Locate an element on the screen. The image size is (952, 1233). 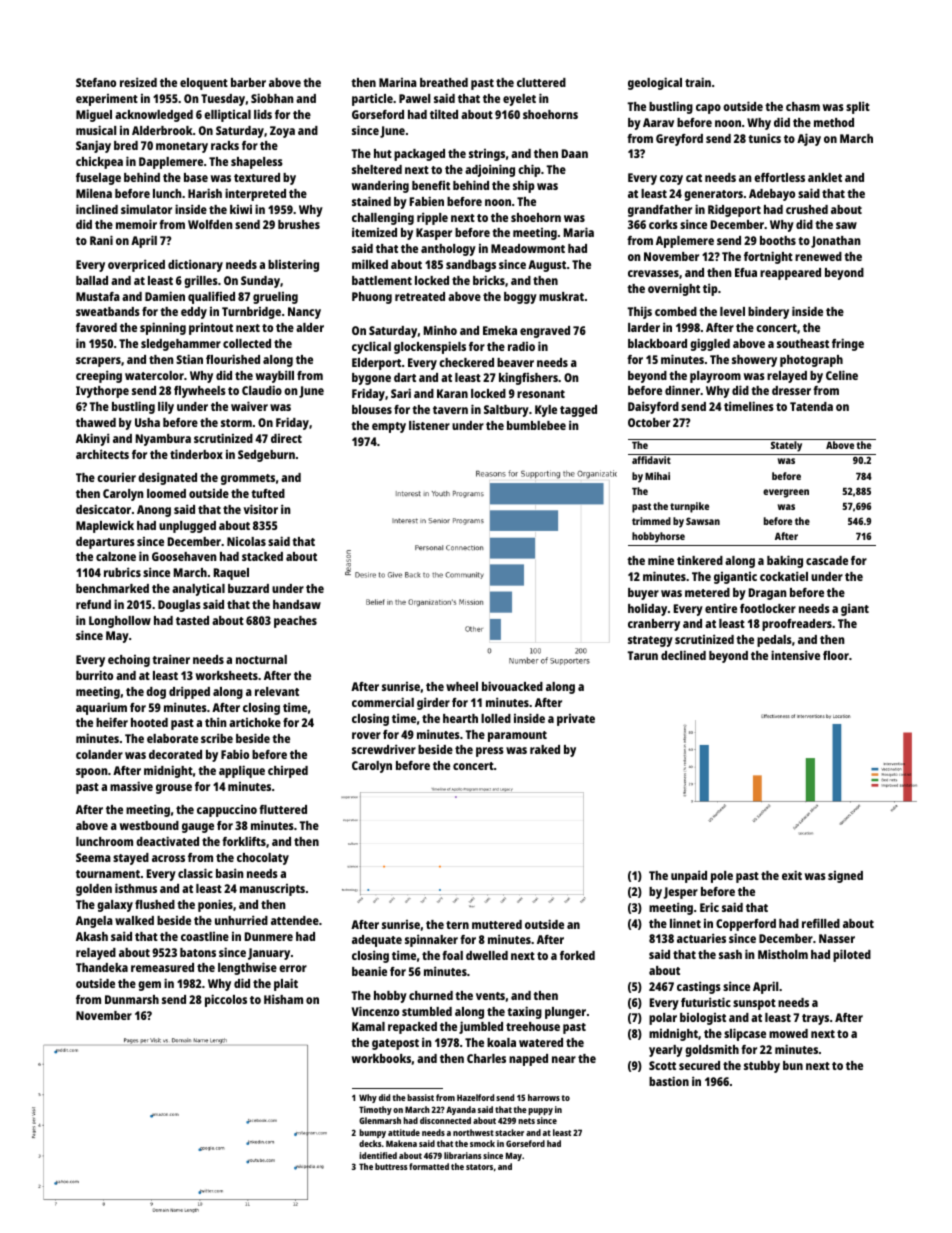
remeasured is located at coordinates (162, 967).
